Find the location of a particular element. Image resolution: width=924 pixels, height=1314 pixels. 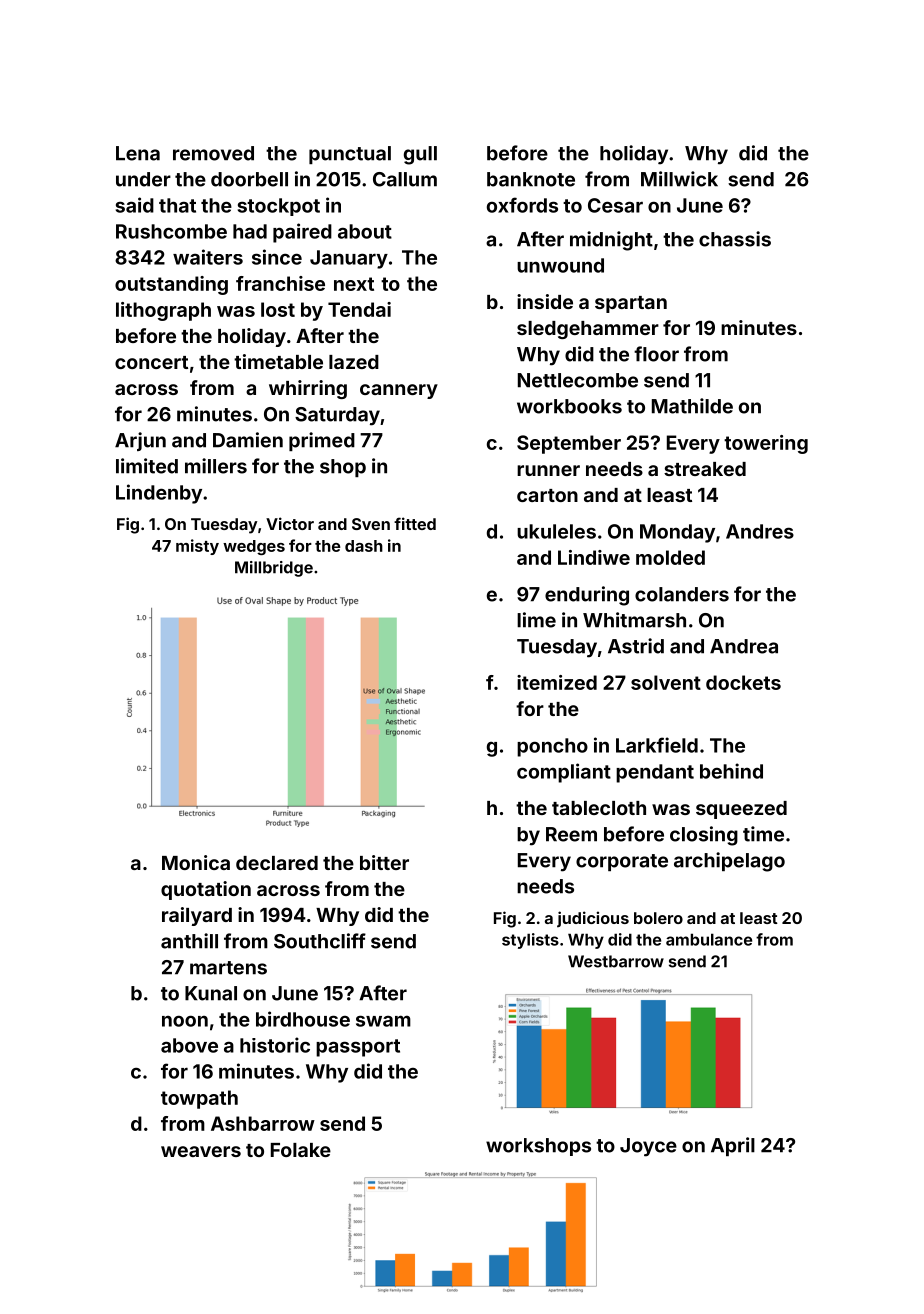

above is located at coordinates (189, 1045).
